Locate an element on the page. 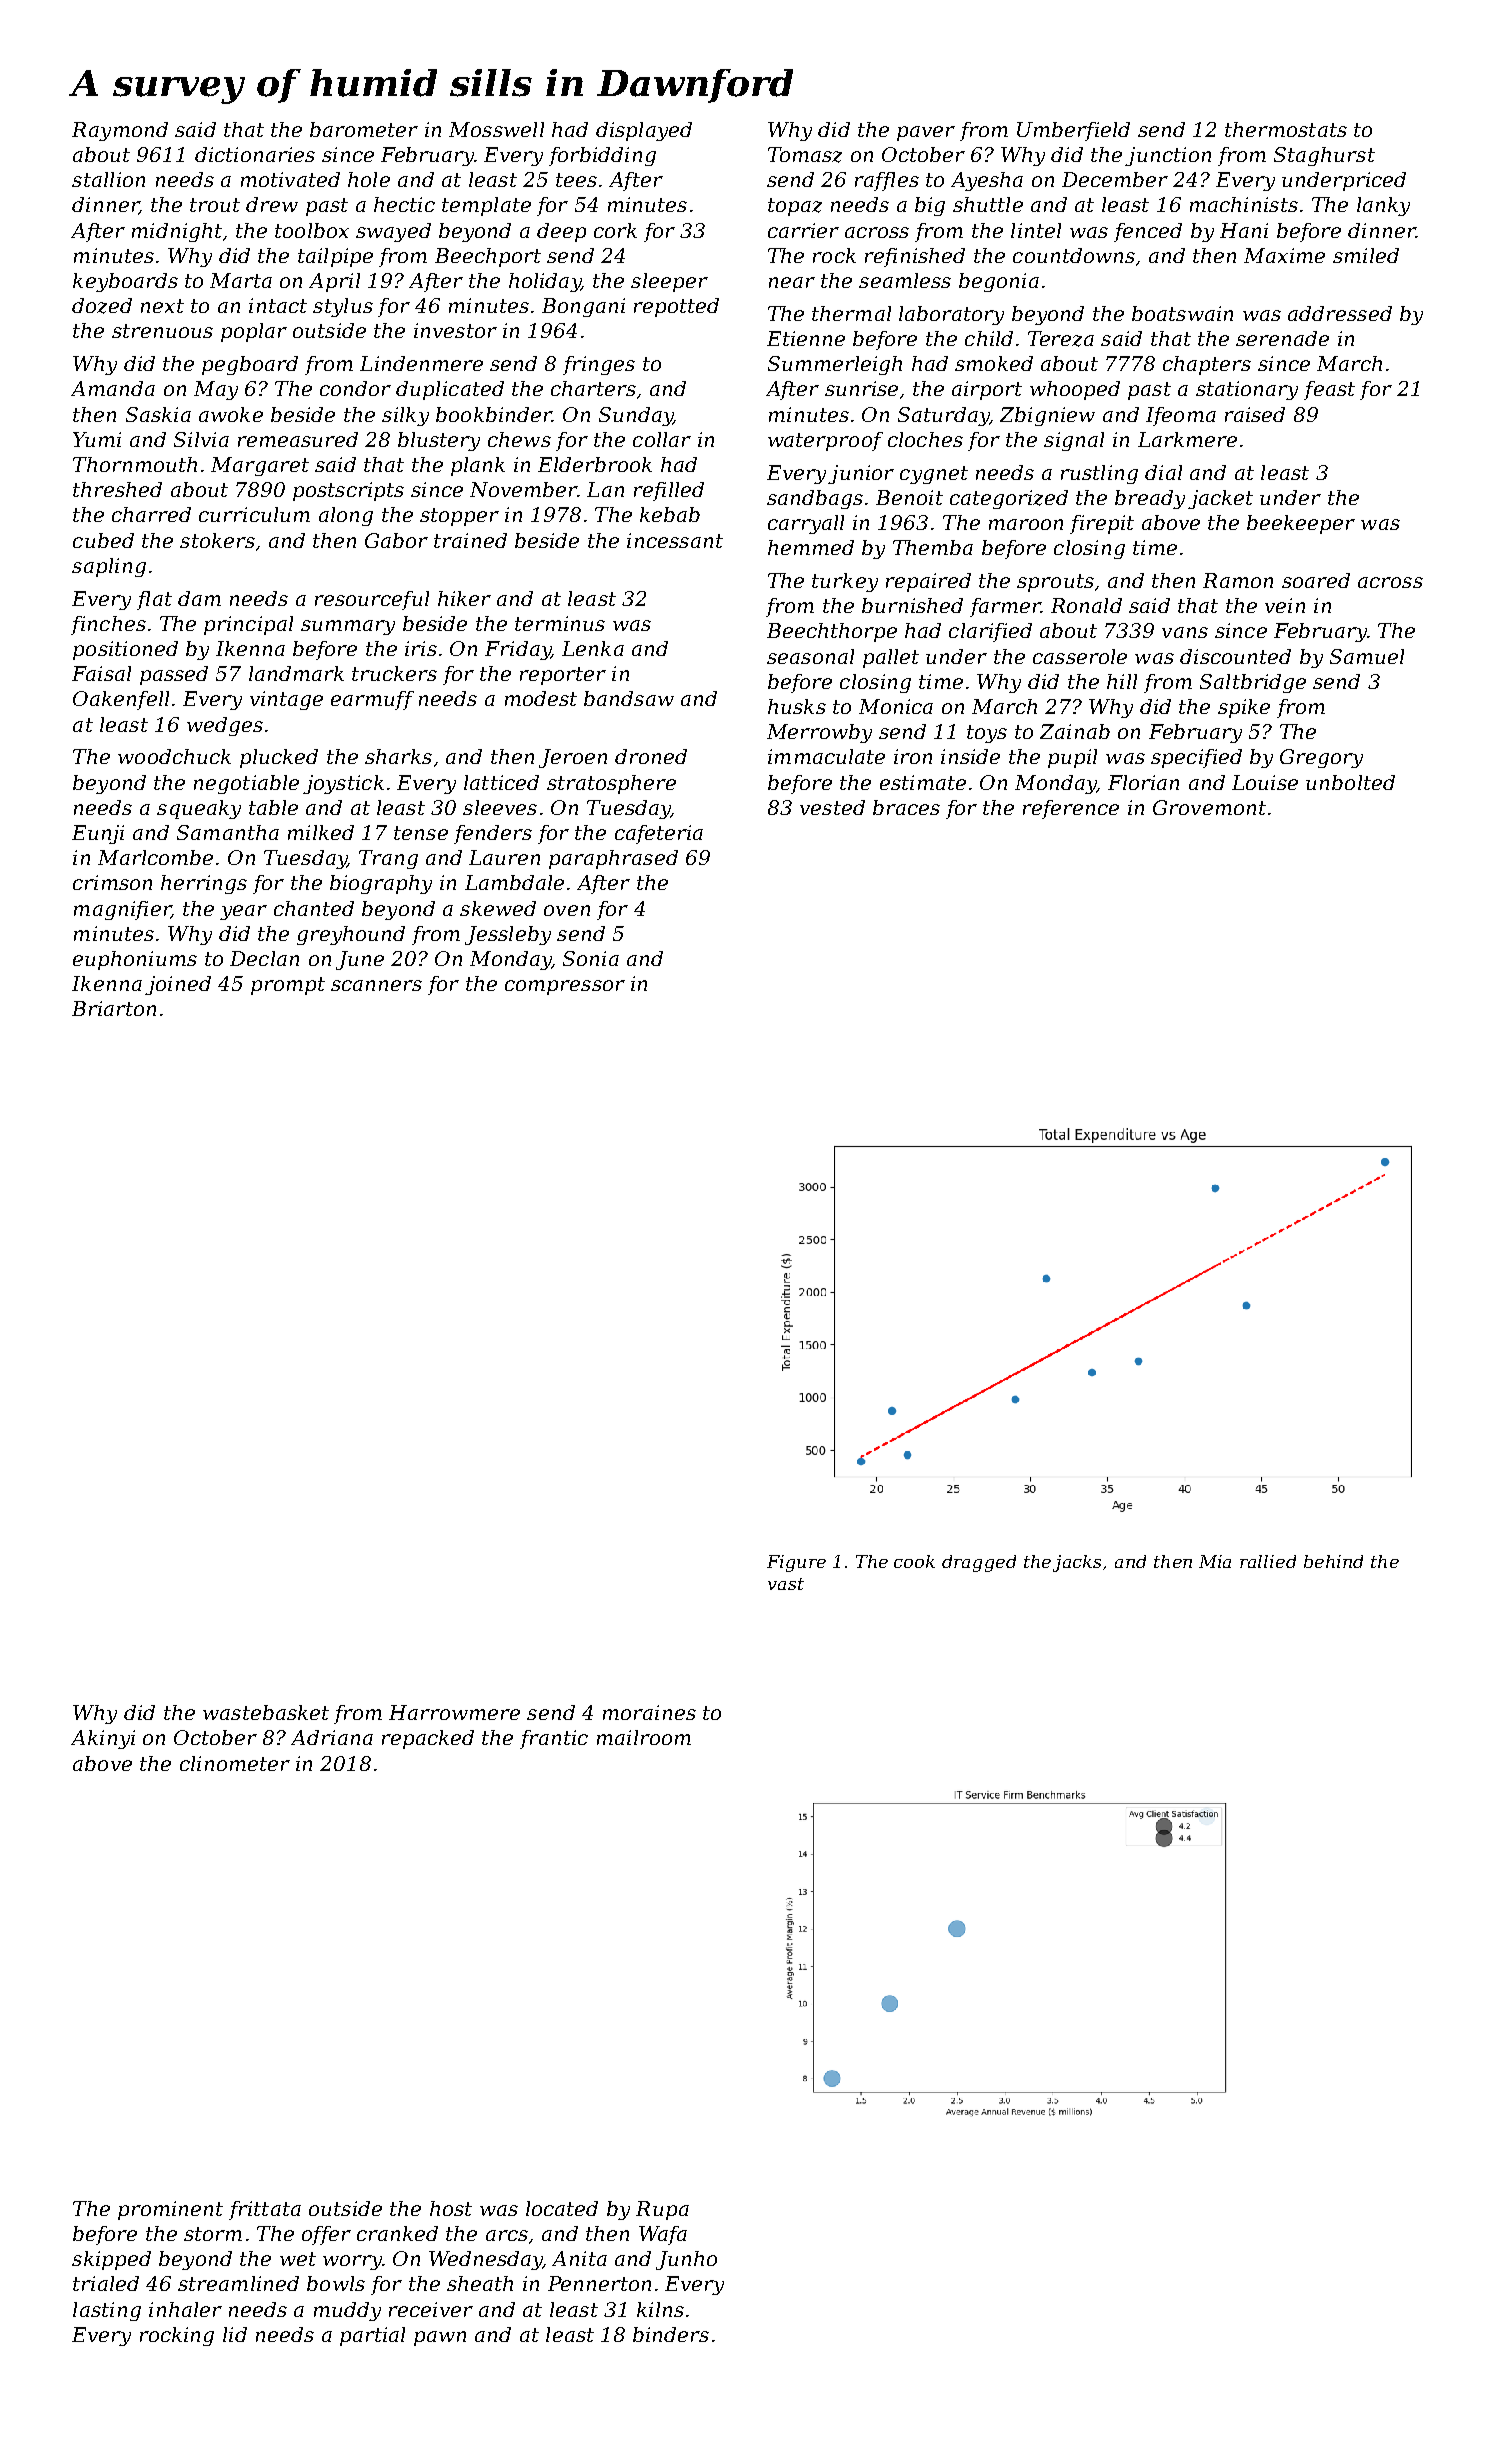  displayed is located at coordinates (644, 131).
